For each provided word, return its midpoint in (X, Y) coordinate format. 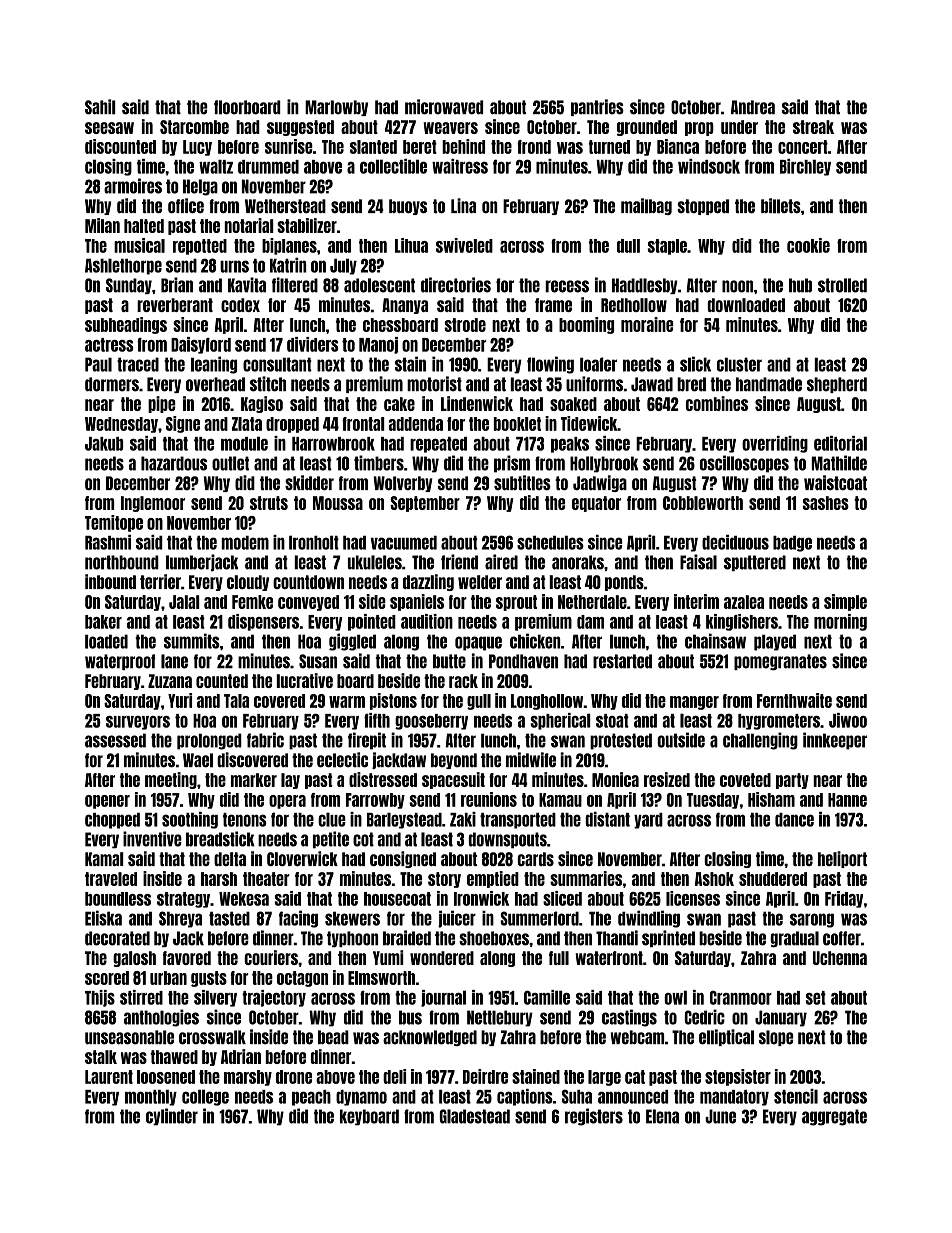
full (559, 958)
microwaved (444, 107)
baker (103, 622)
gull (479, 702)
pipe (162, 404)
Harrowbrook (333, 444)
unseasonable (129, 1037)
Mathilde (839, 463)
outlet (230, 463)
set (816, 998)
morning (840, 622)
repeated (438, 445)
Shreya (180, 919)
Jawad (652, 384)
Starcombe (194, 127)
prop (699, 129)
